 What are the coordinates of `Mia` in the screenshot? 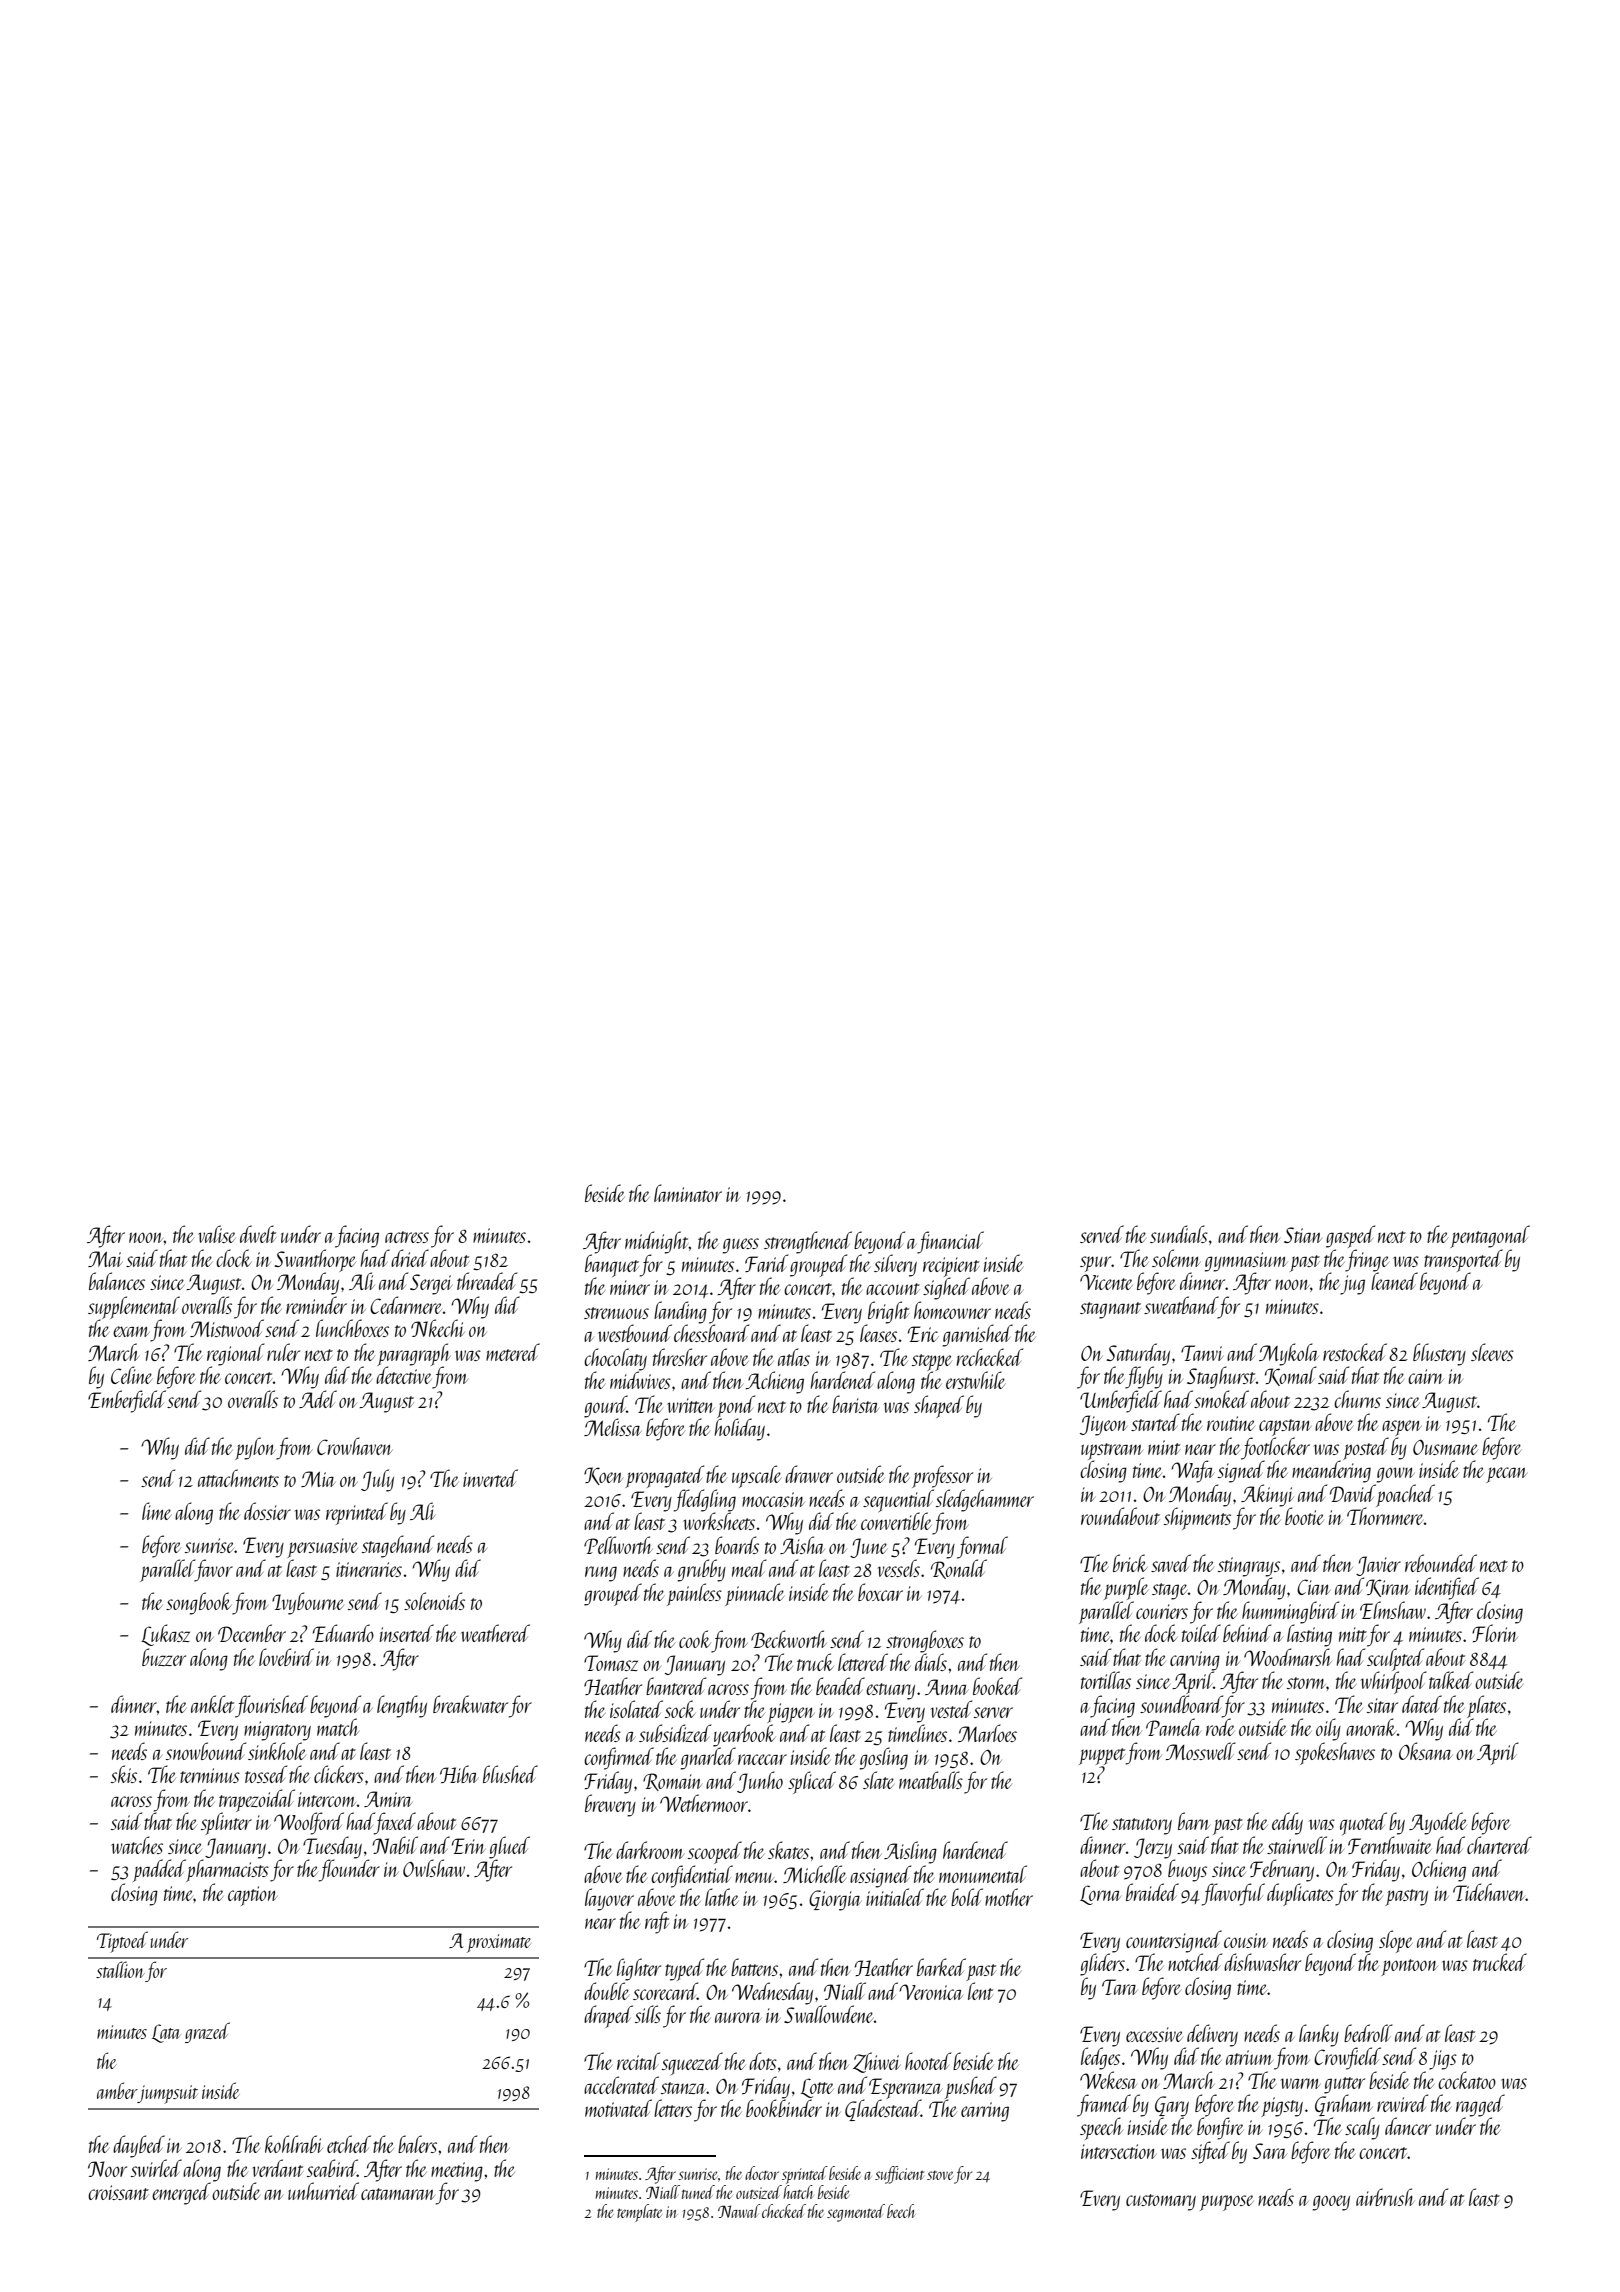 It's located at (318, 1479).
